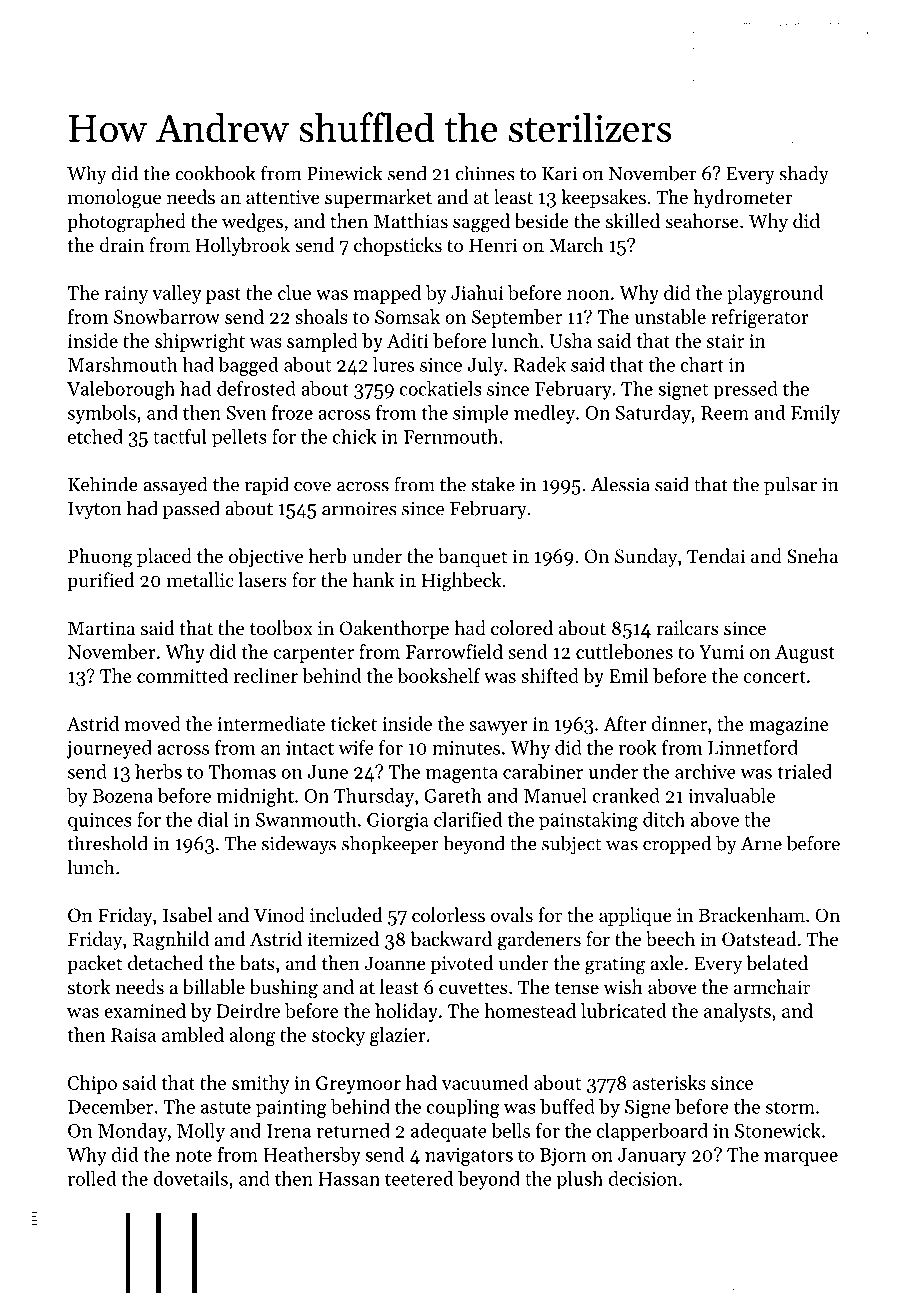  Describe the element at coordinates (107, 843) in the page. I see `threshold` at that location.
